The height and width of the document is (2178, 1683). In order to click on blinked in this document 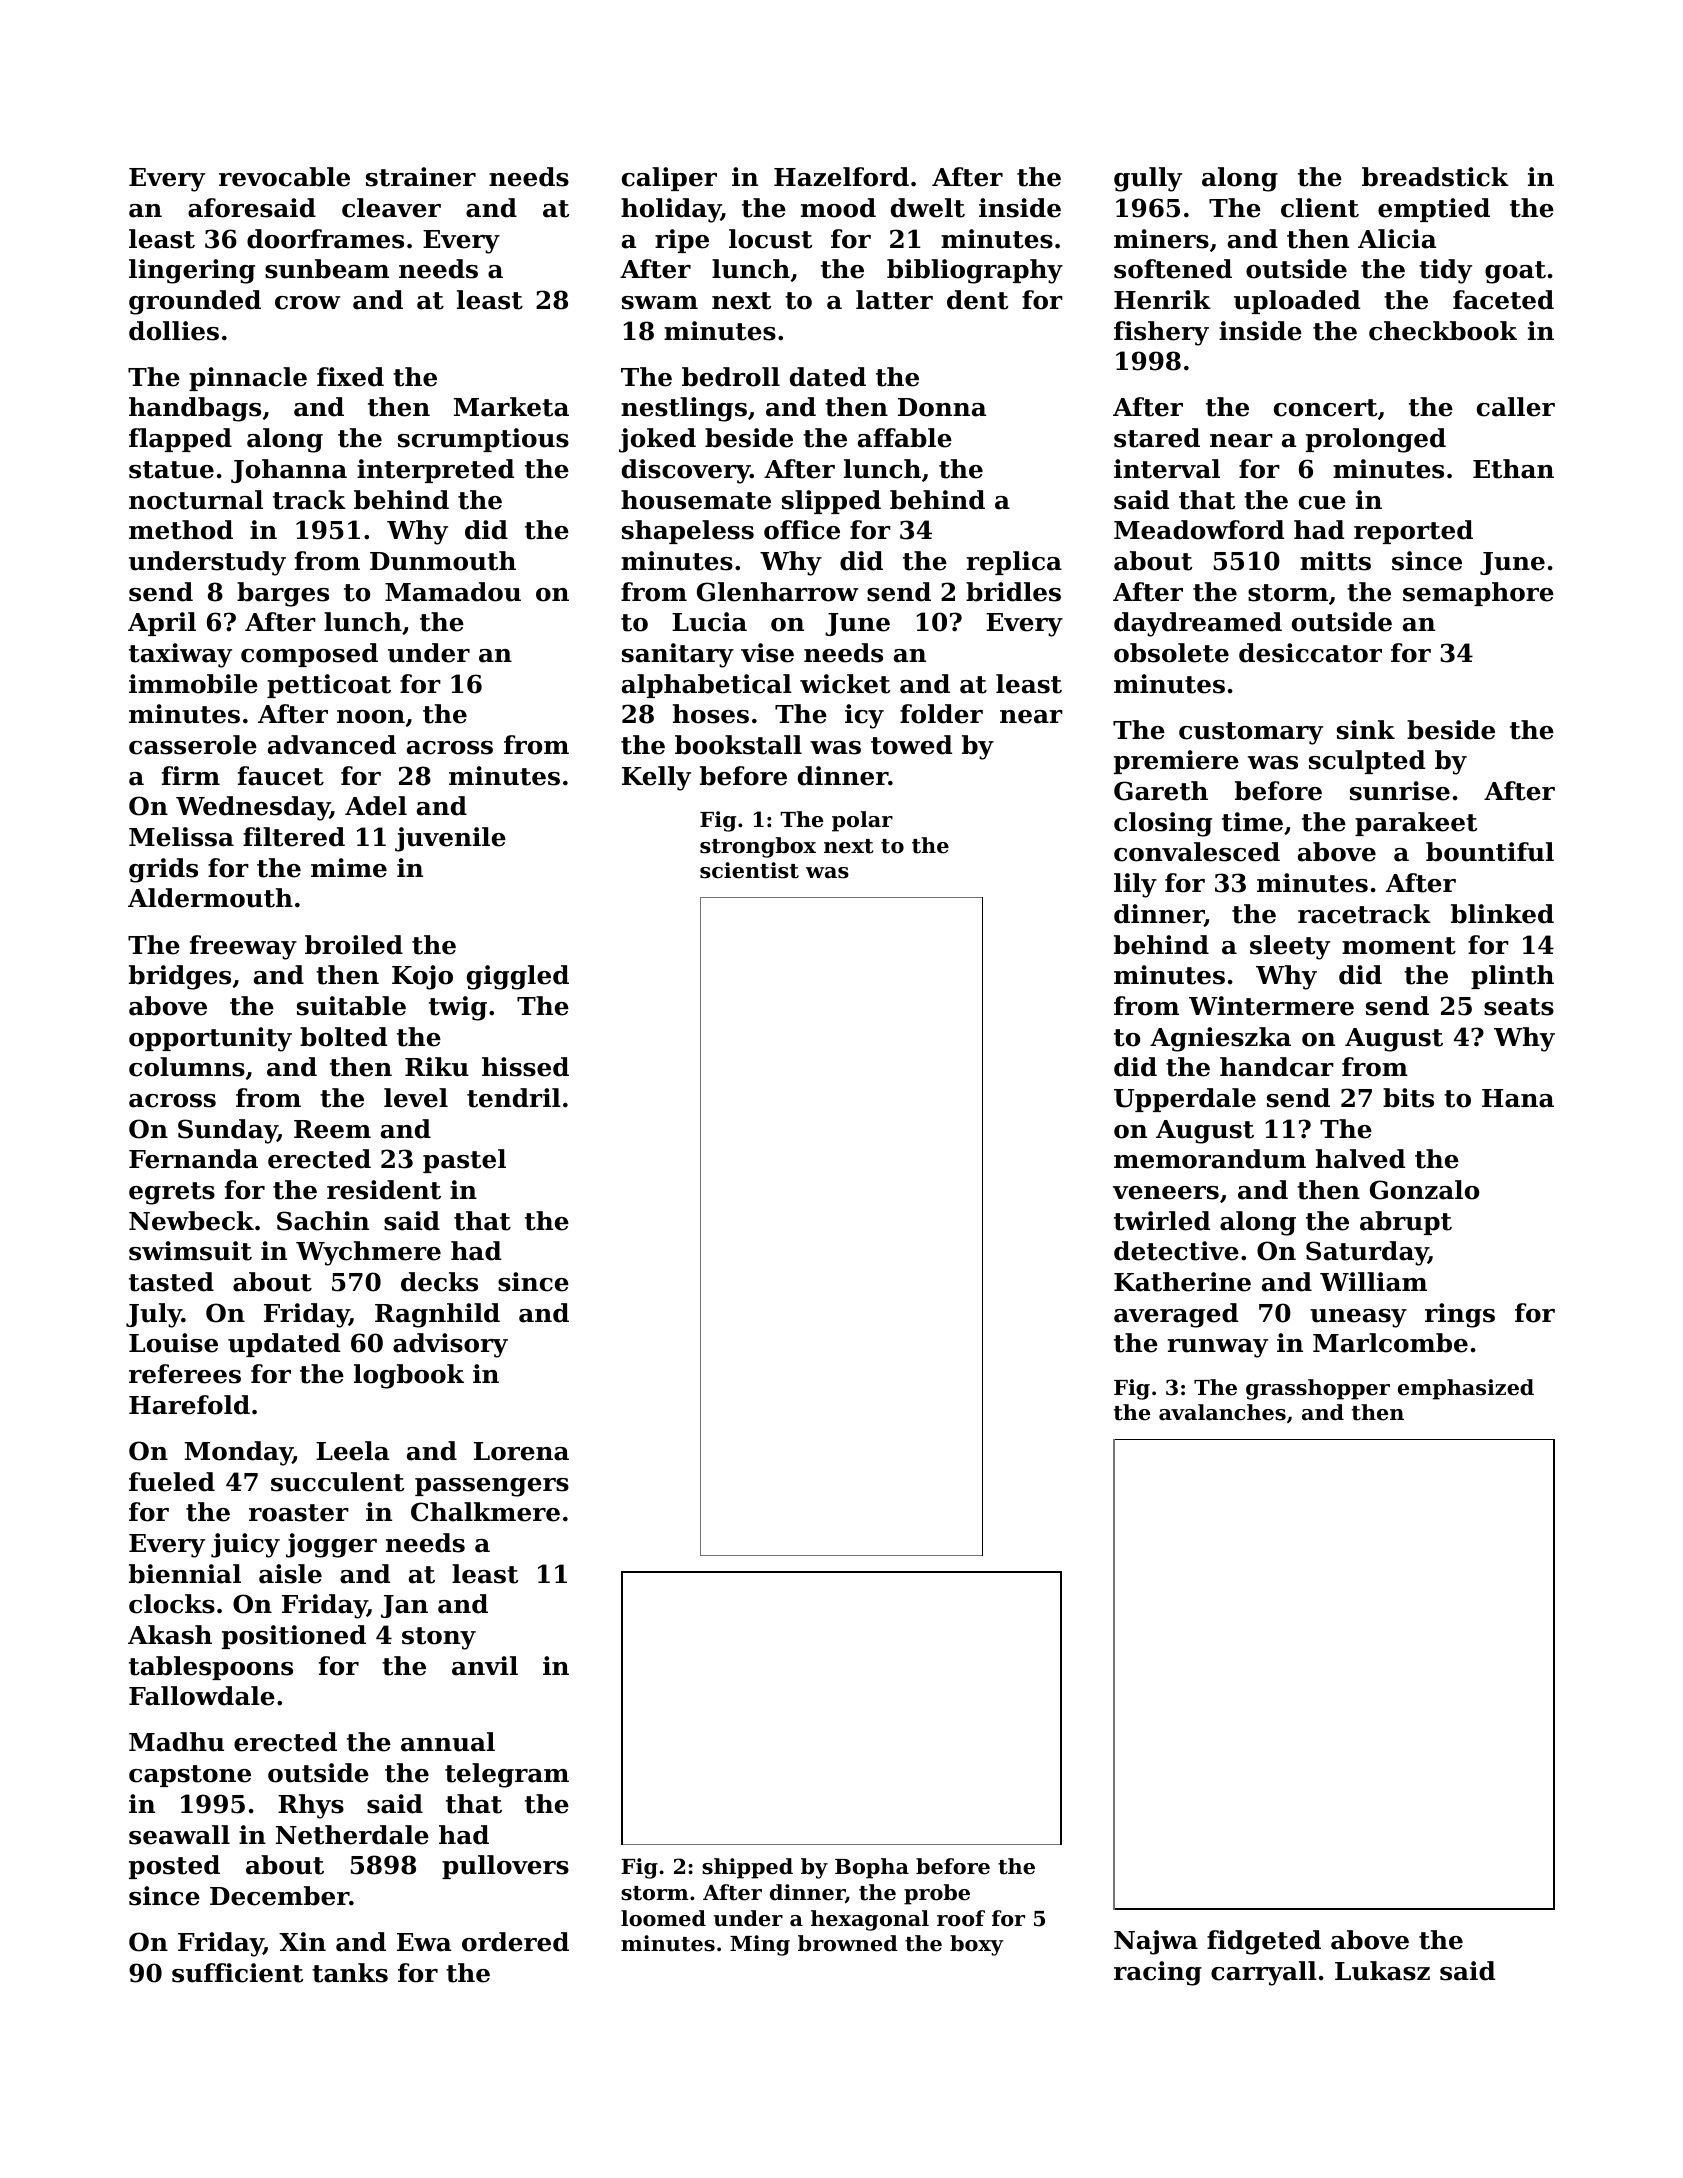, I will do `click(1502, 914)`.
